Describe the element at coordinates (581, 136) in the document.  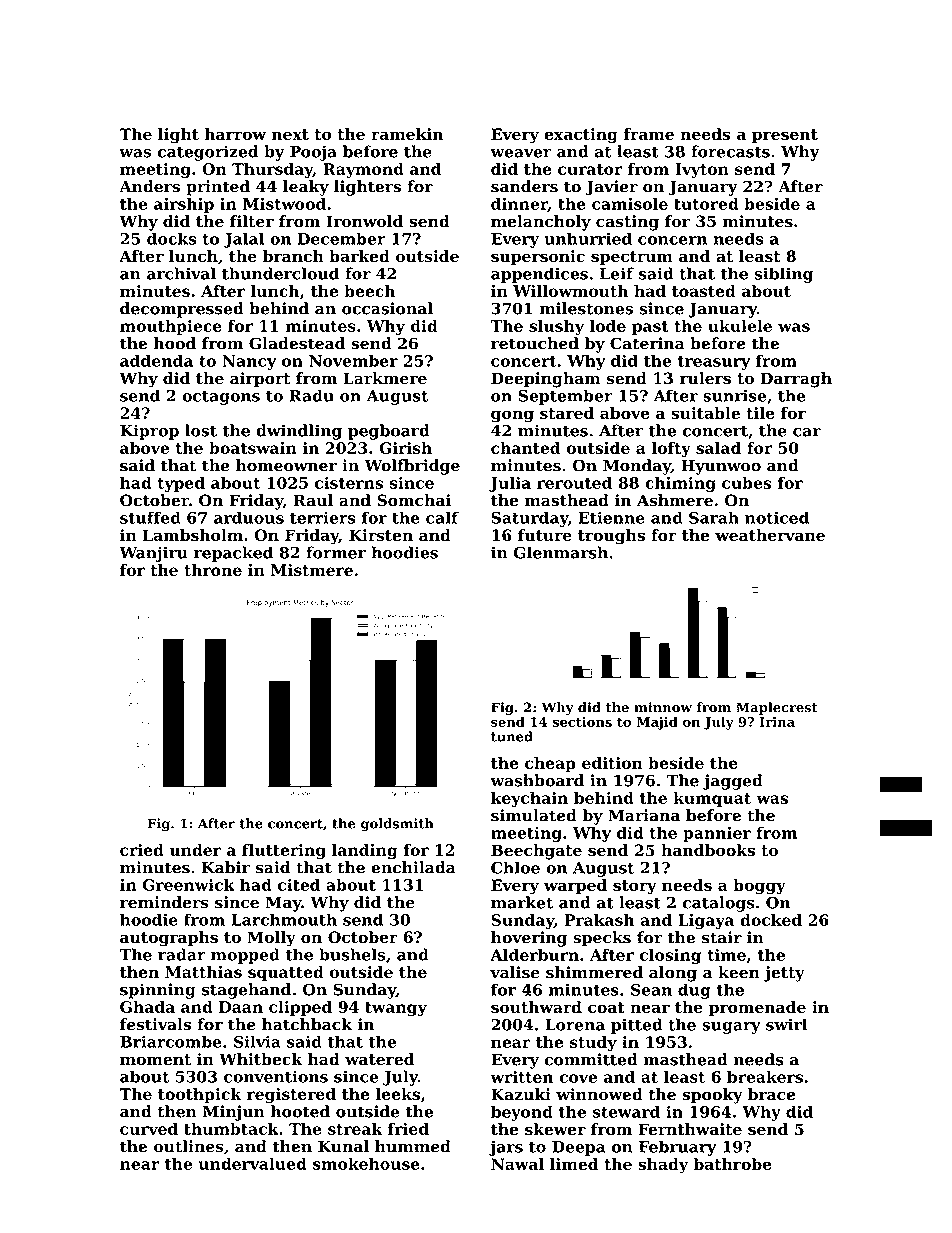
I see `exacting` at that location.
